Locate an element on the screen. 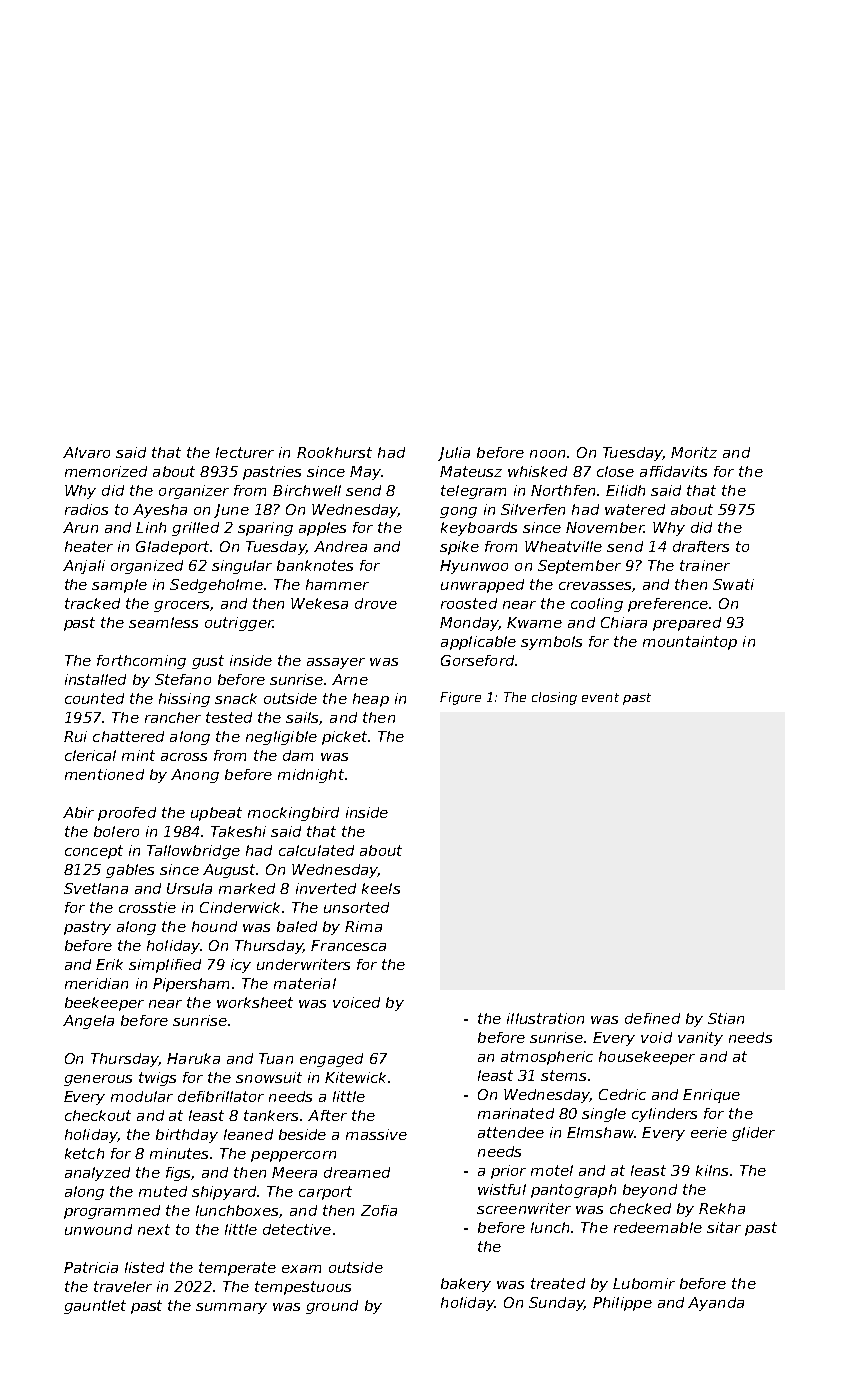 The height and width of the screenshot is (1400, 849). Francesca is located at coordinates (348, 945).
